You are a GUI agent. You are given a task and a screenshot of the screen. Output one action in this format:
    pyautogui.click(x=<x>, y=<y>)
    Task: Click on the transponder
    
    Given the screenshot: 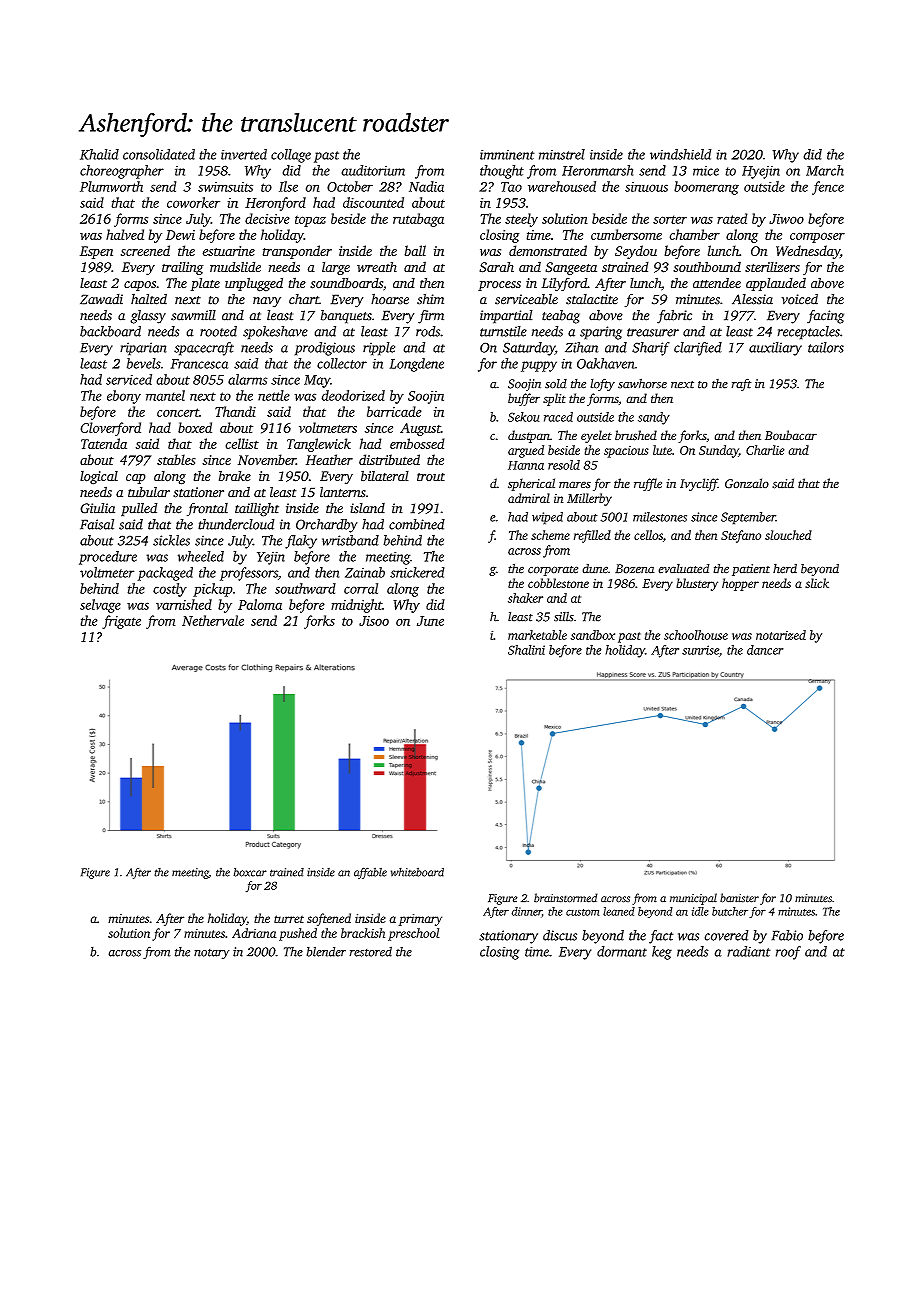 What is the action you would take?
    pyautogui.click(x=297, y=252)
